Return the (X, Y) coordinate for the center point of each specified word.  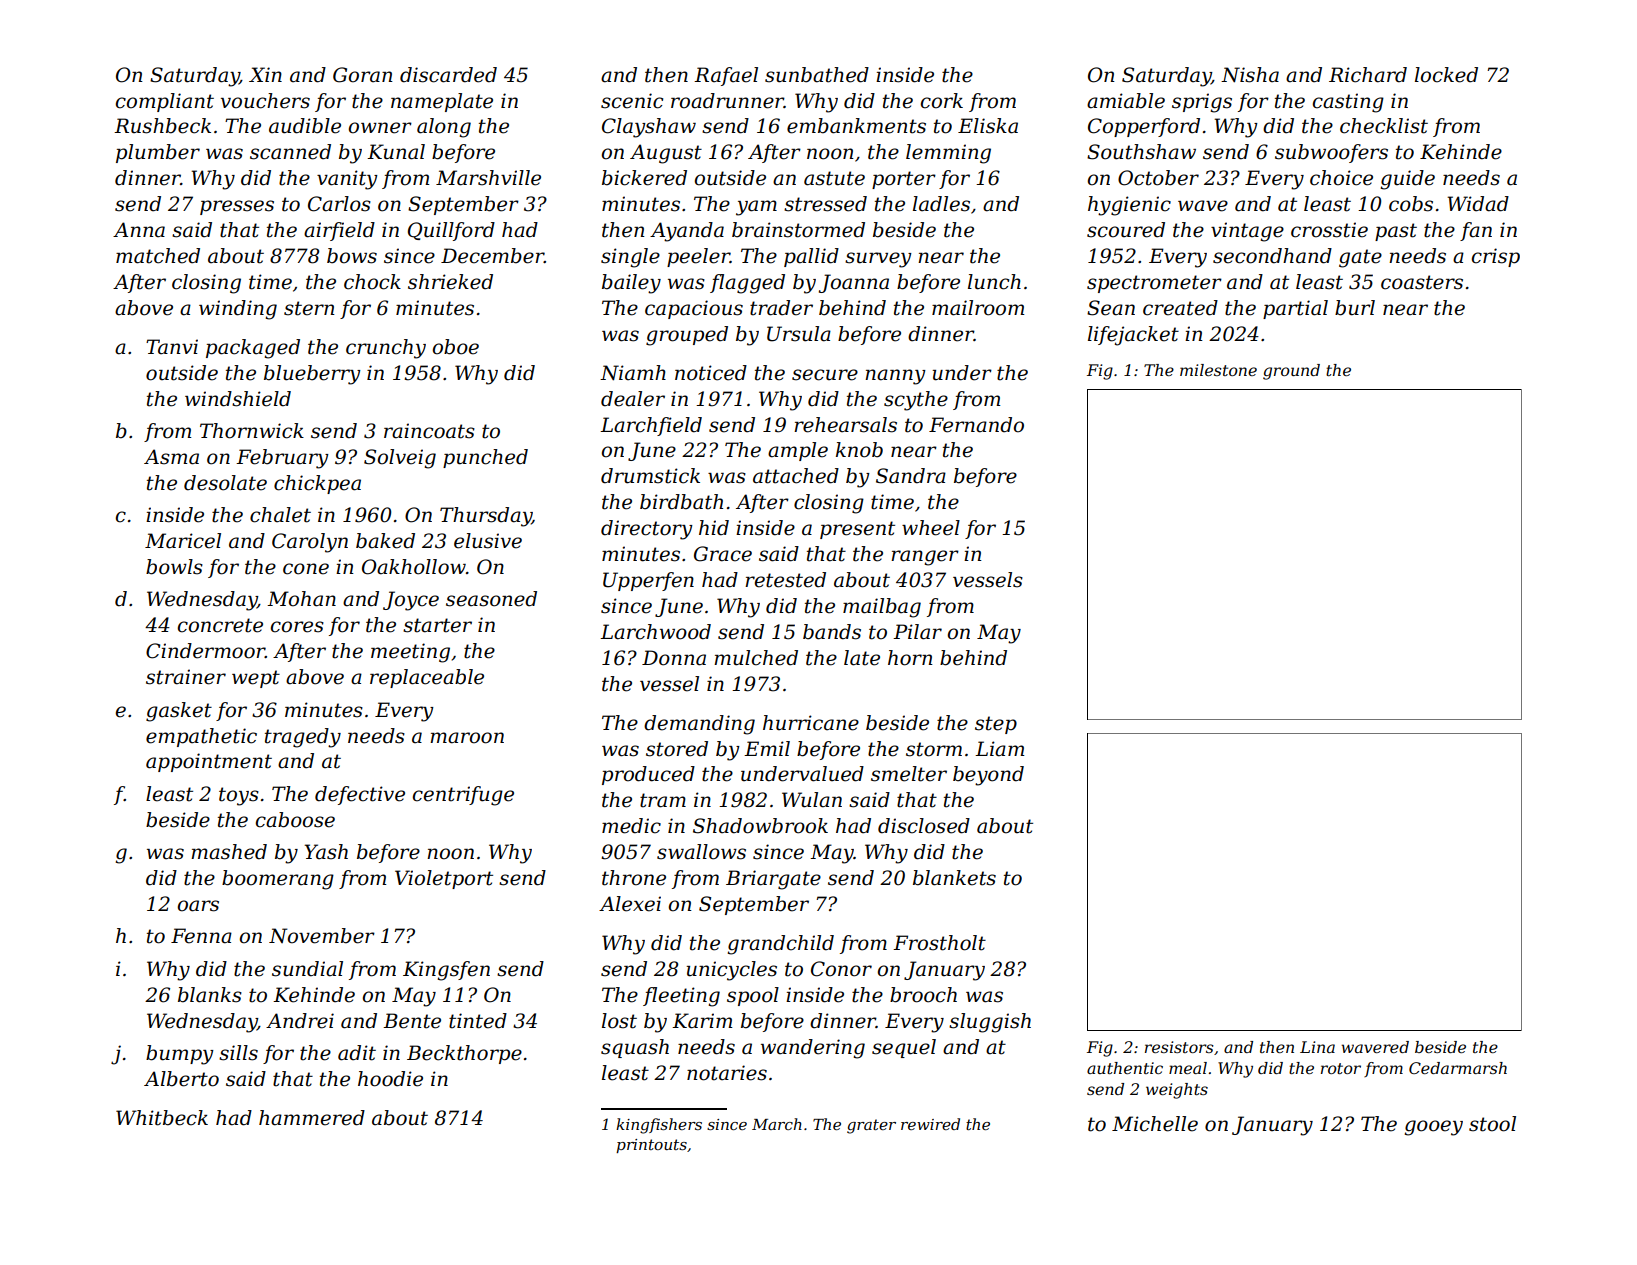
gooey (1434, 1128)
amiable (1126, 101)
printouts (651, 1146)
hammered (312, 1118)
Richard (1368, 75)
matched (158, 256)
